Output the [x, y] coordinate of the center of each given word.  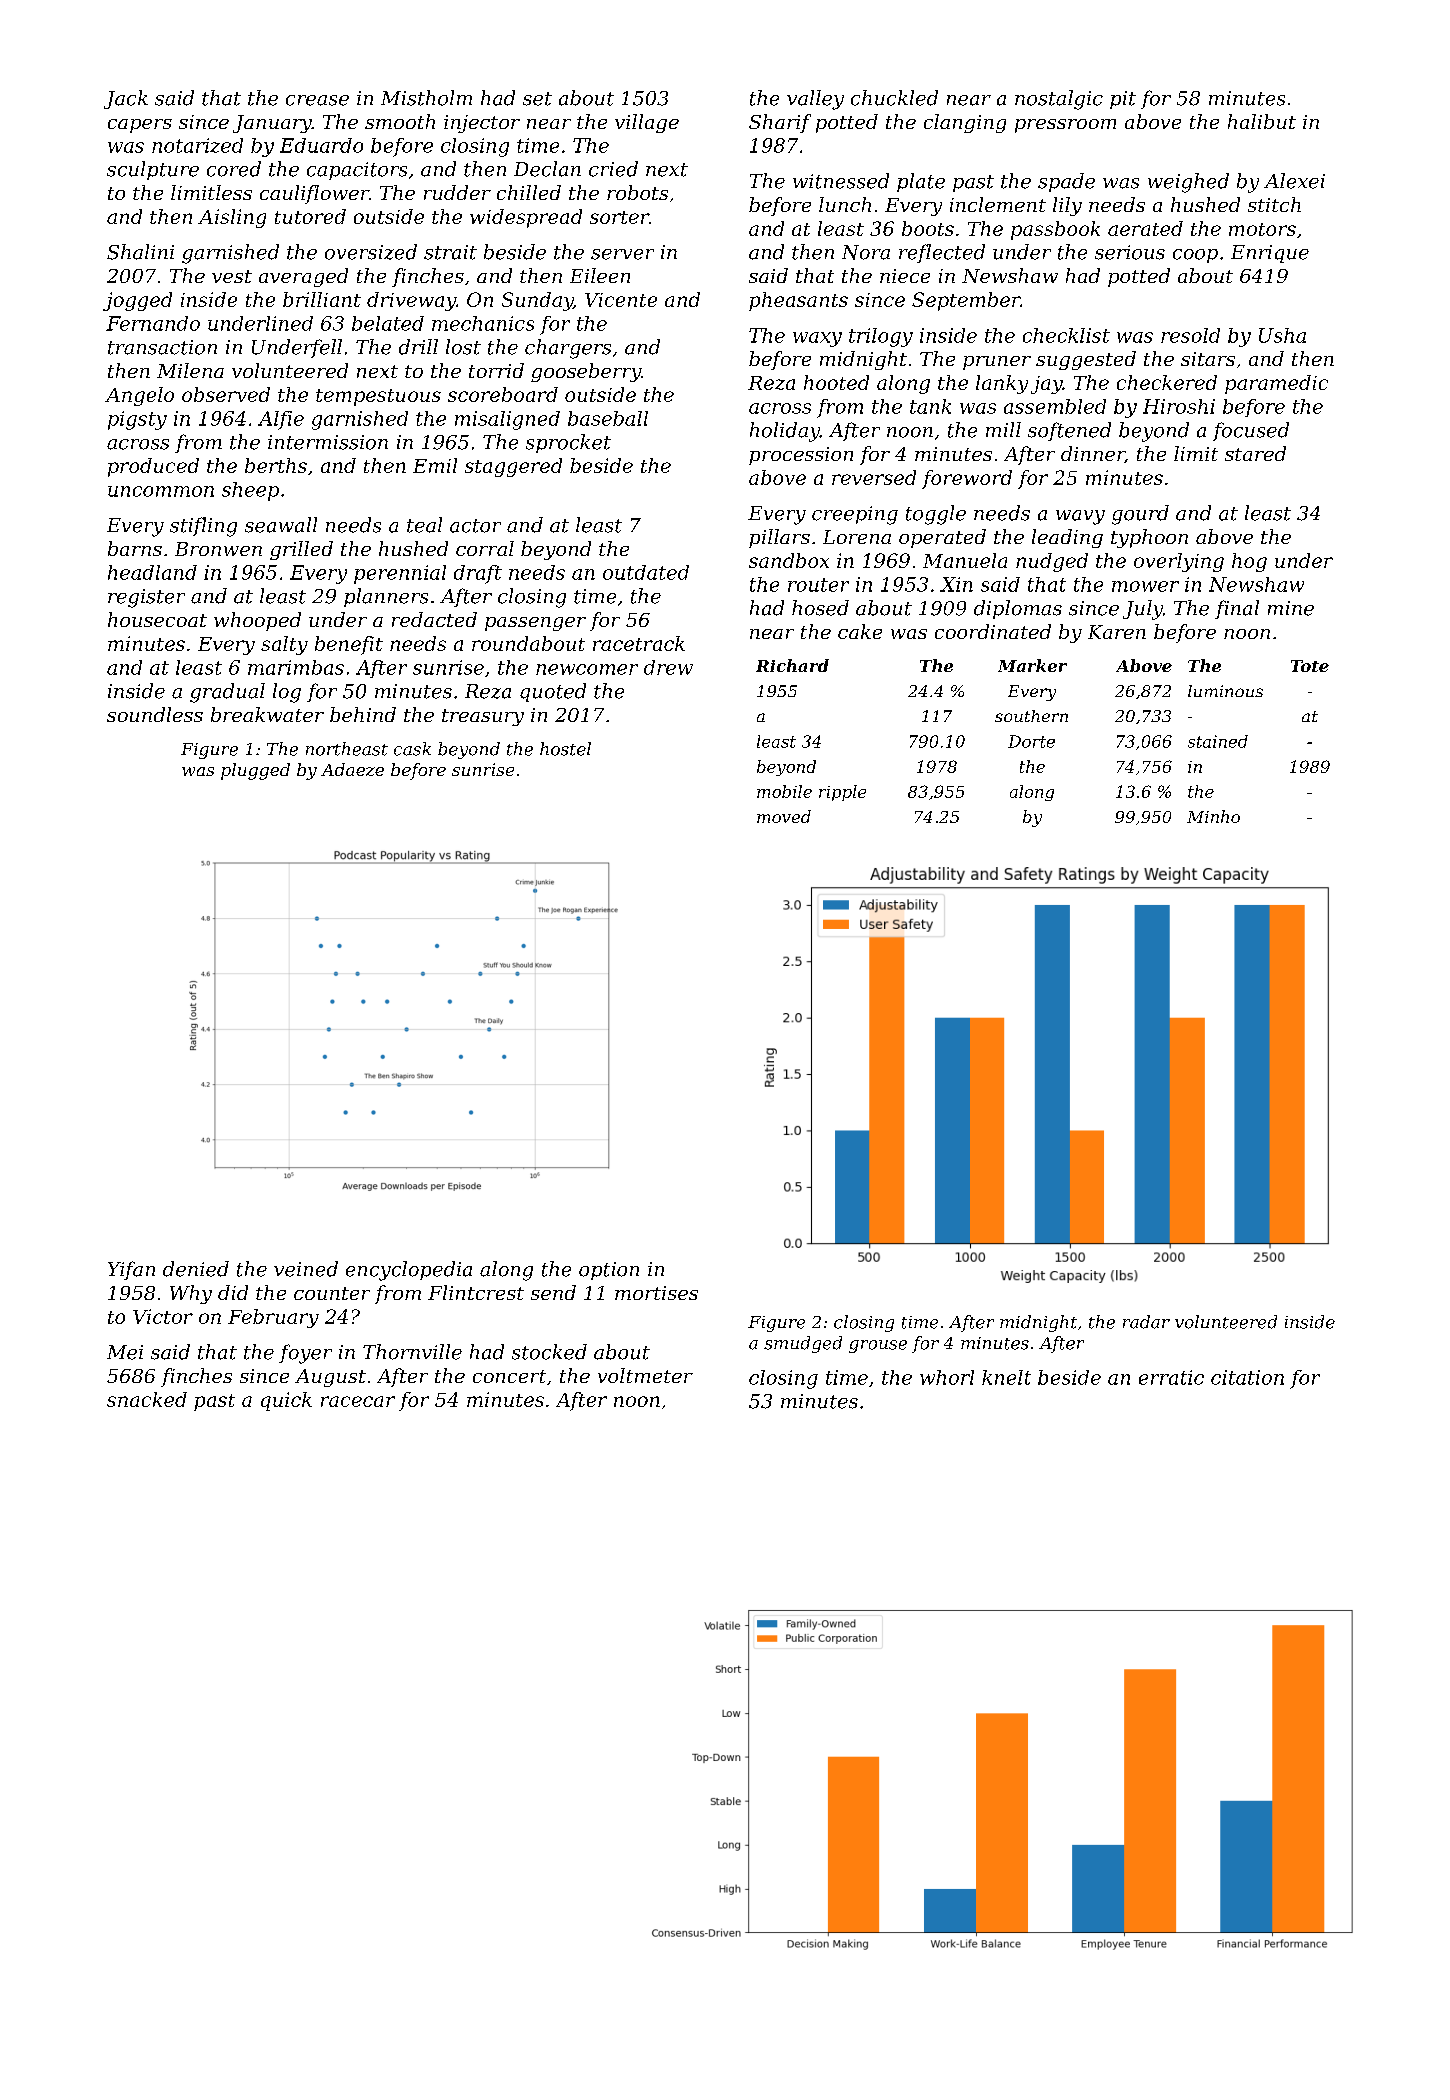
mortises [656, 1293]
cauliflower [314, 194]
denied [196, 1269]
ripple [842, 793]
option [609, 1271]
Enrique [1270, 254]
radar [1146, 1322]
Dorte [1031, 741]
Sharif [780, 123]
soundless [155, 714]
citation [1247, 1377]
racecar [358, 1401]
